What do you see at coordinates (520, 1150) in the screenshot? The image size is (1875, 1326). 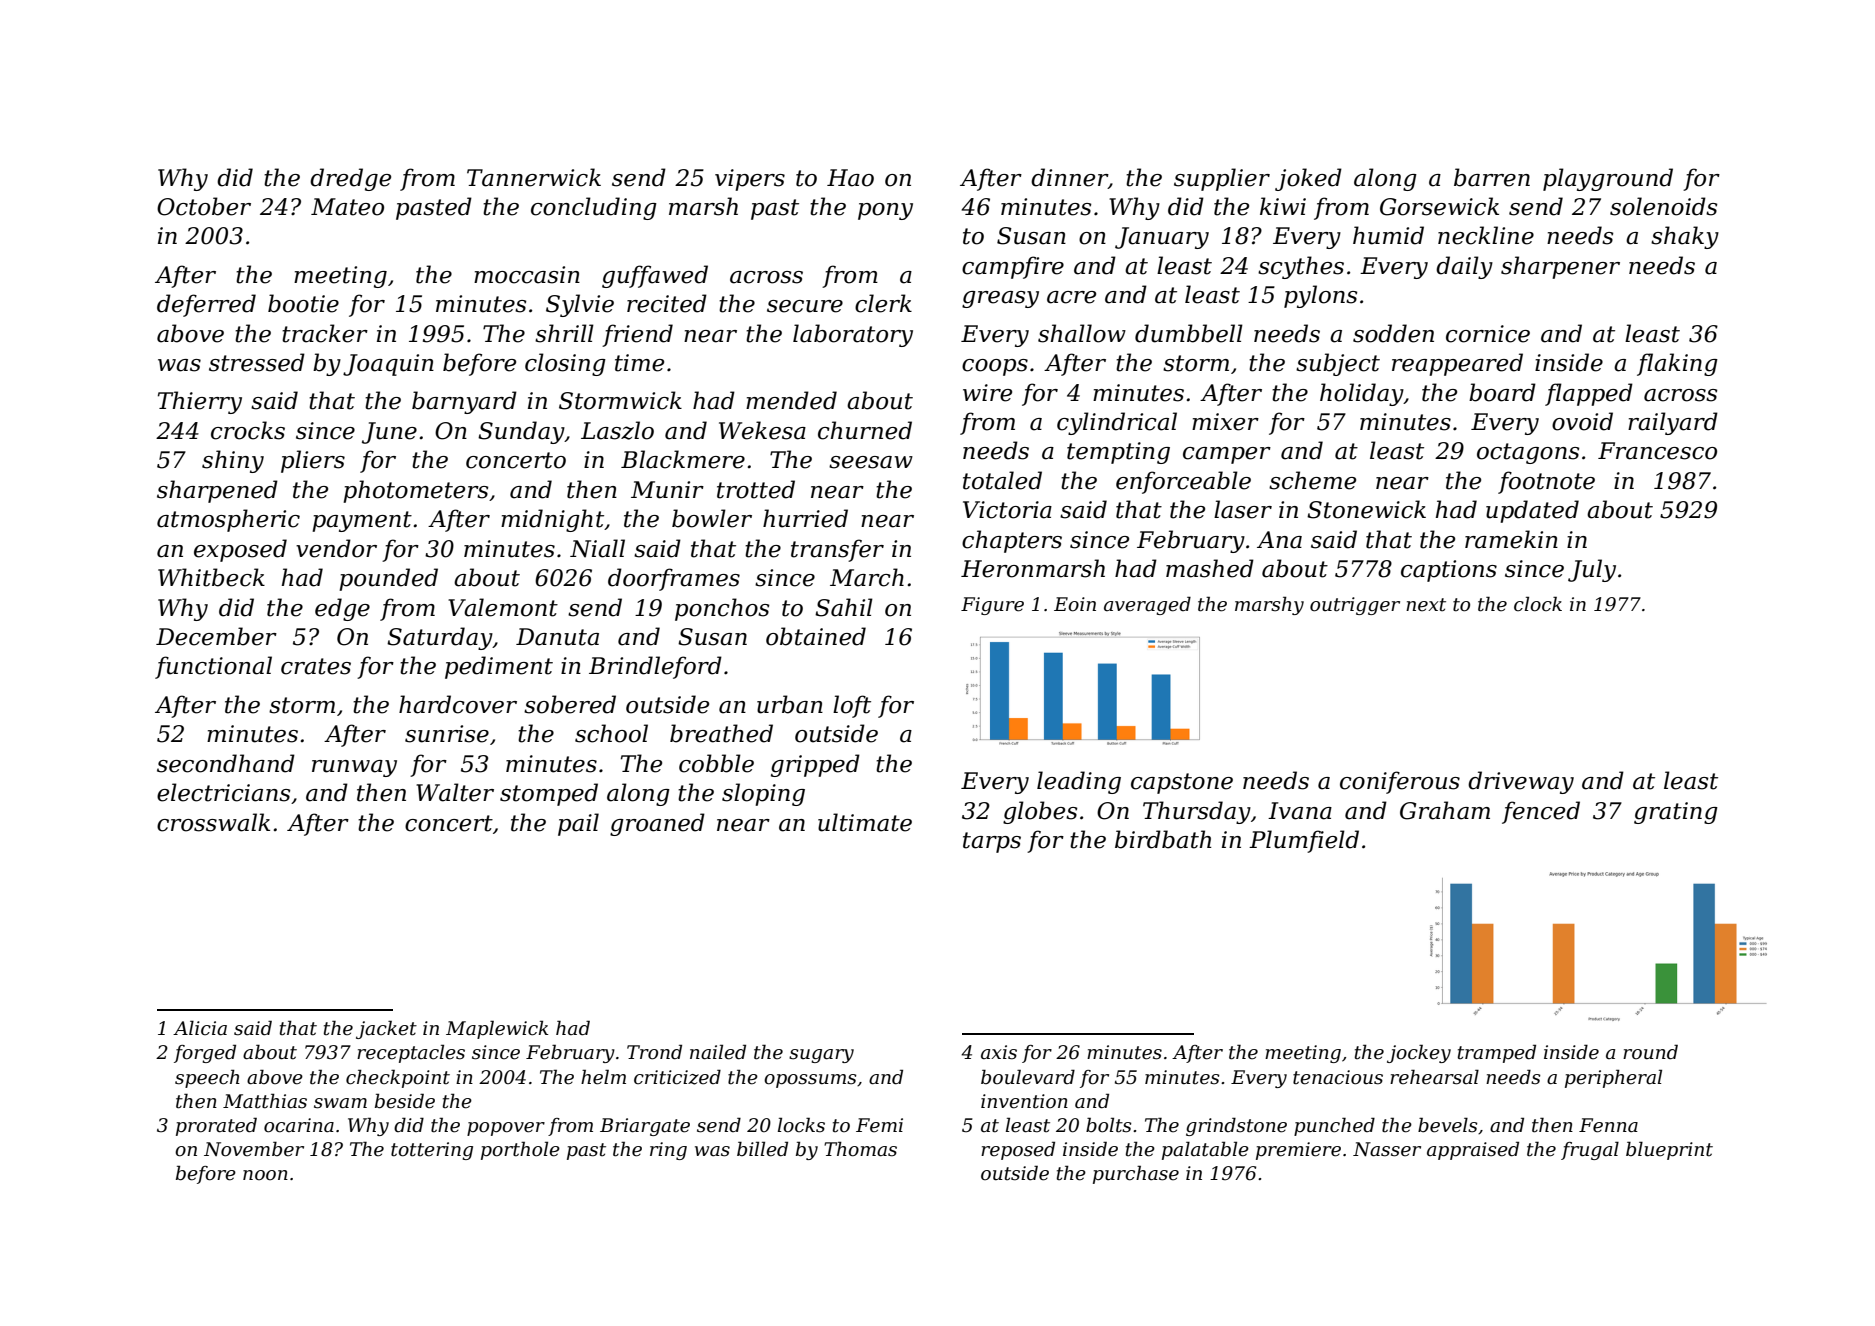 I see `porthole` at bounding box center [520, 1150].
